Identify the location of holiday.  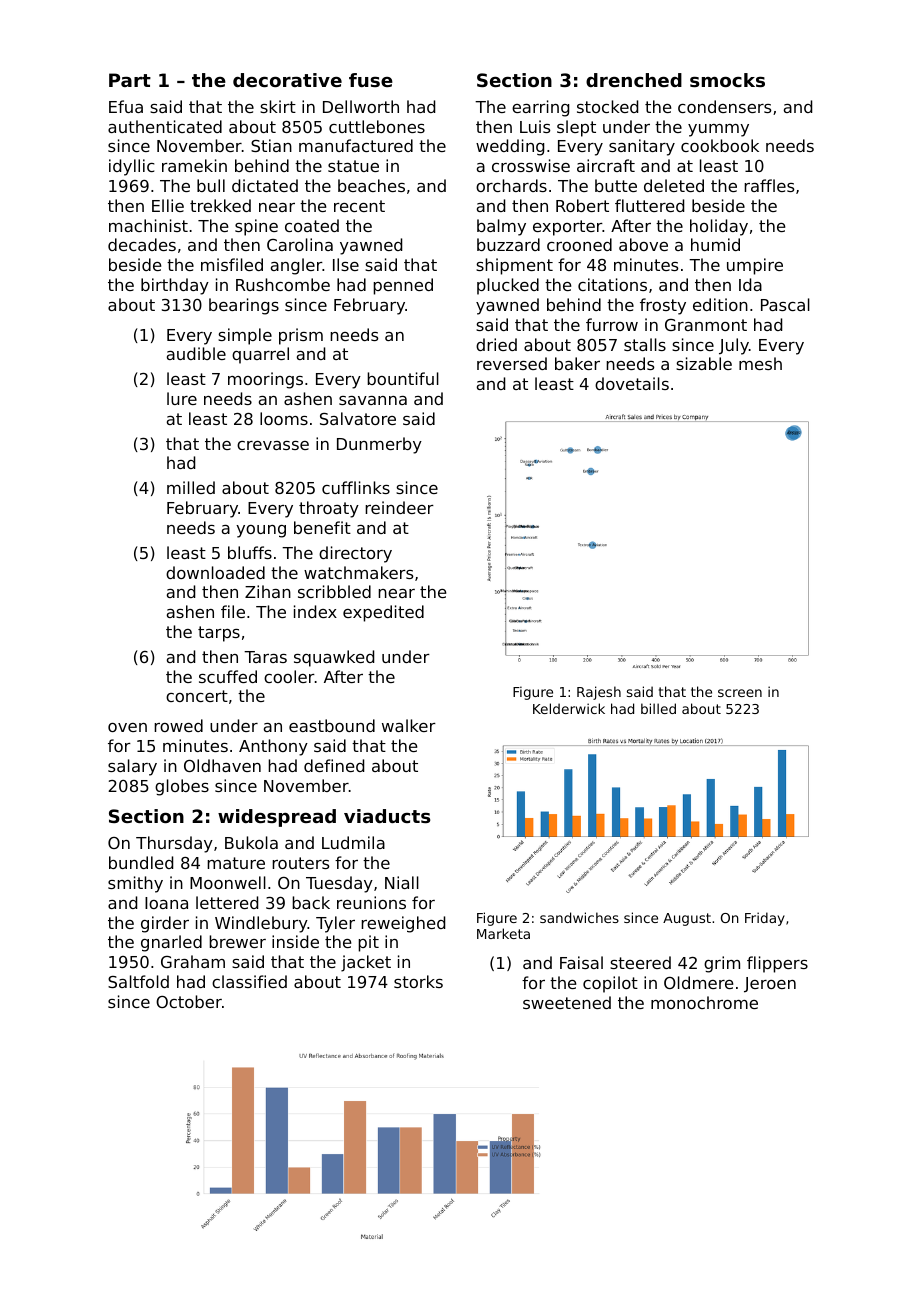
(719, 227).
